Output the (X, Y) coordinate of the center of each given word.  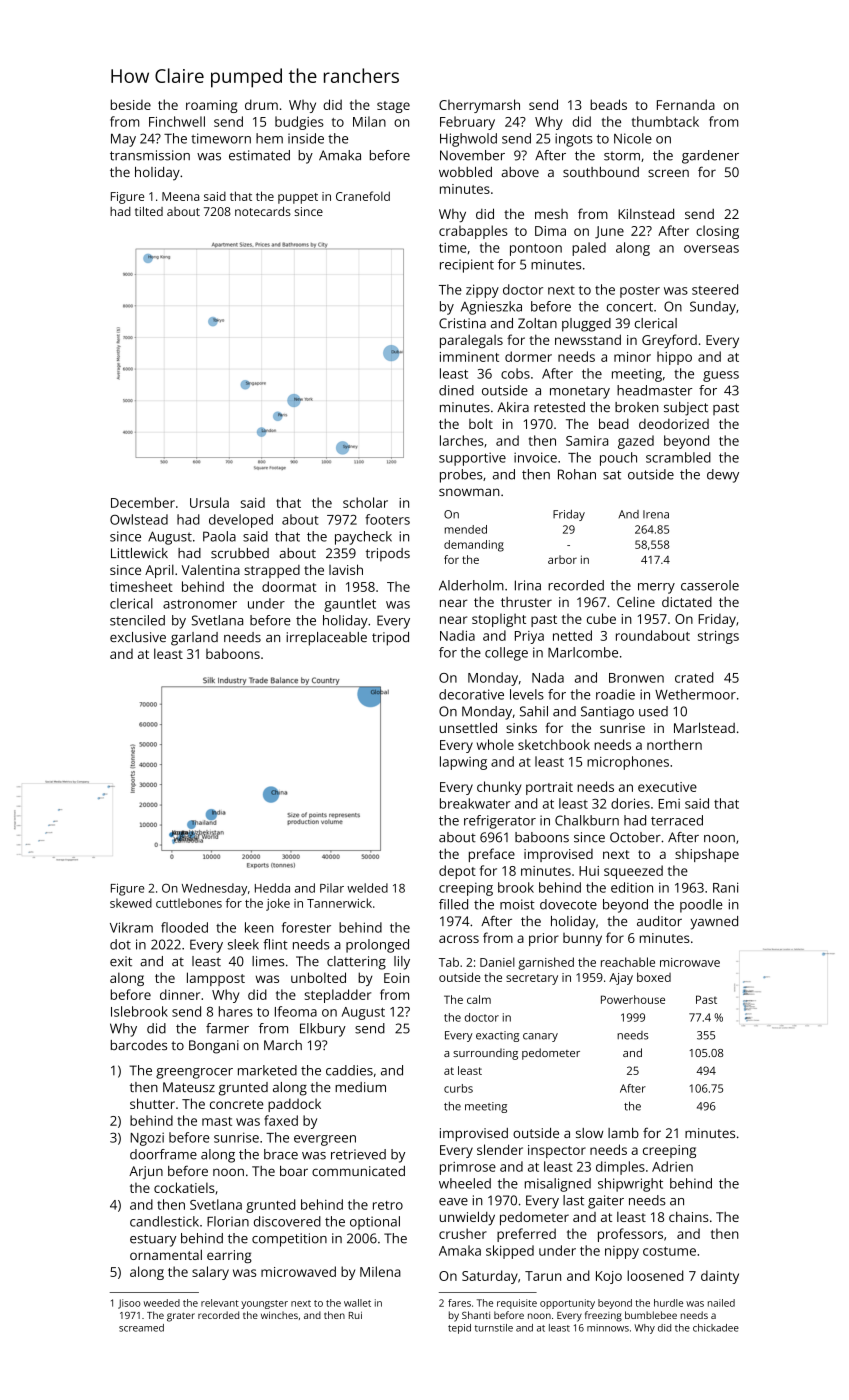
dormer (528, 356)
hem (269, 138)
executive (667, 787)
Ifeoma (296, 1011)
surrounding (485, 1054)
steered (715, 289)
